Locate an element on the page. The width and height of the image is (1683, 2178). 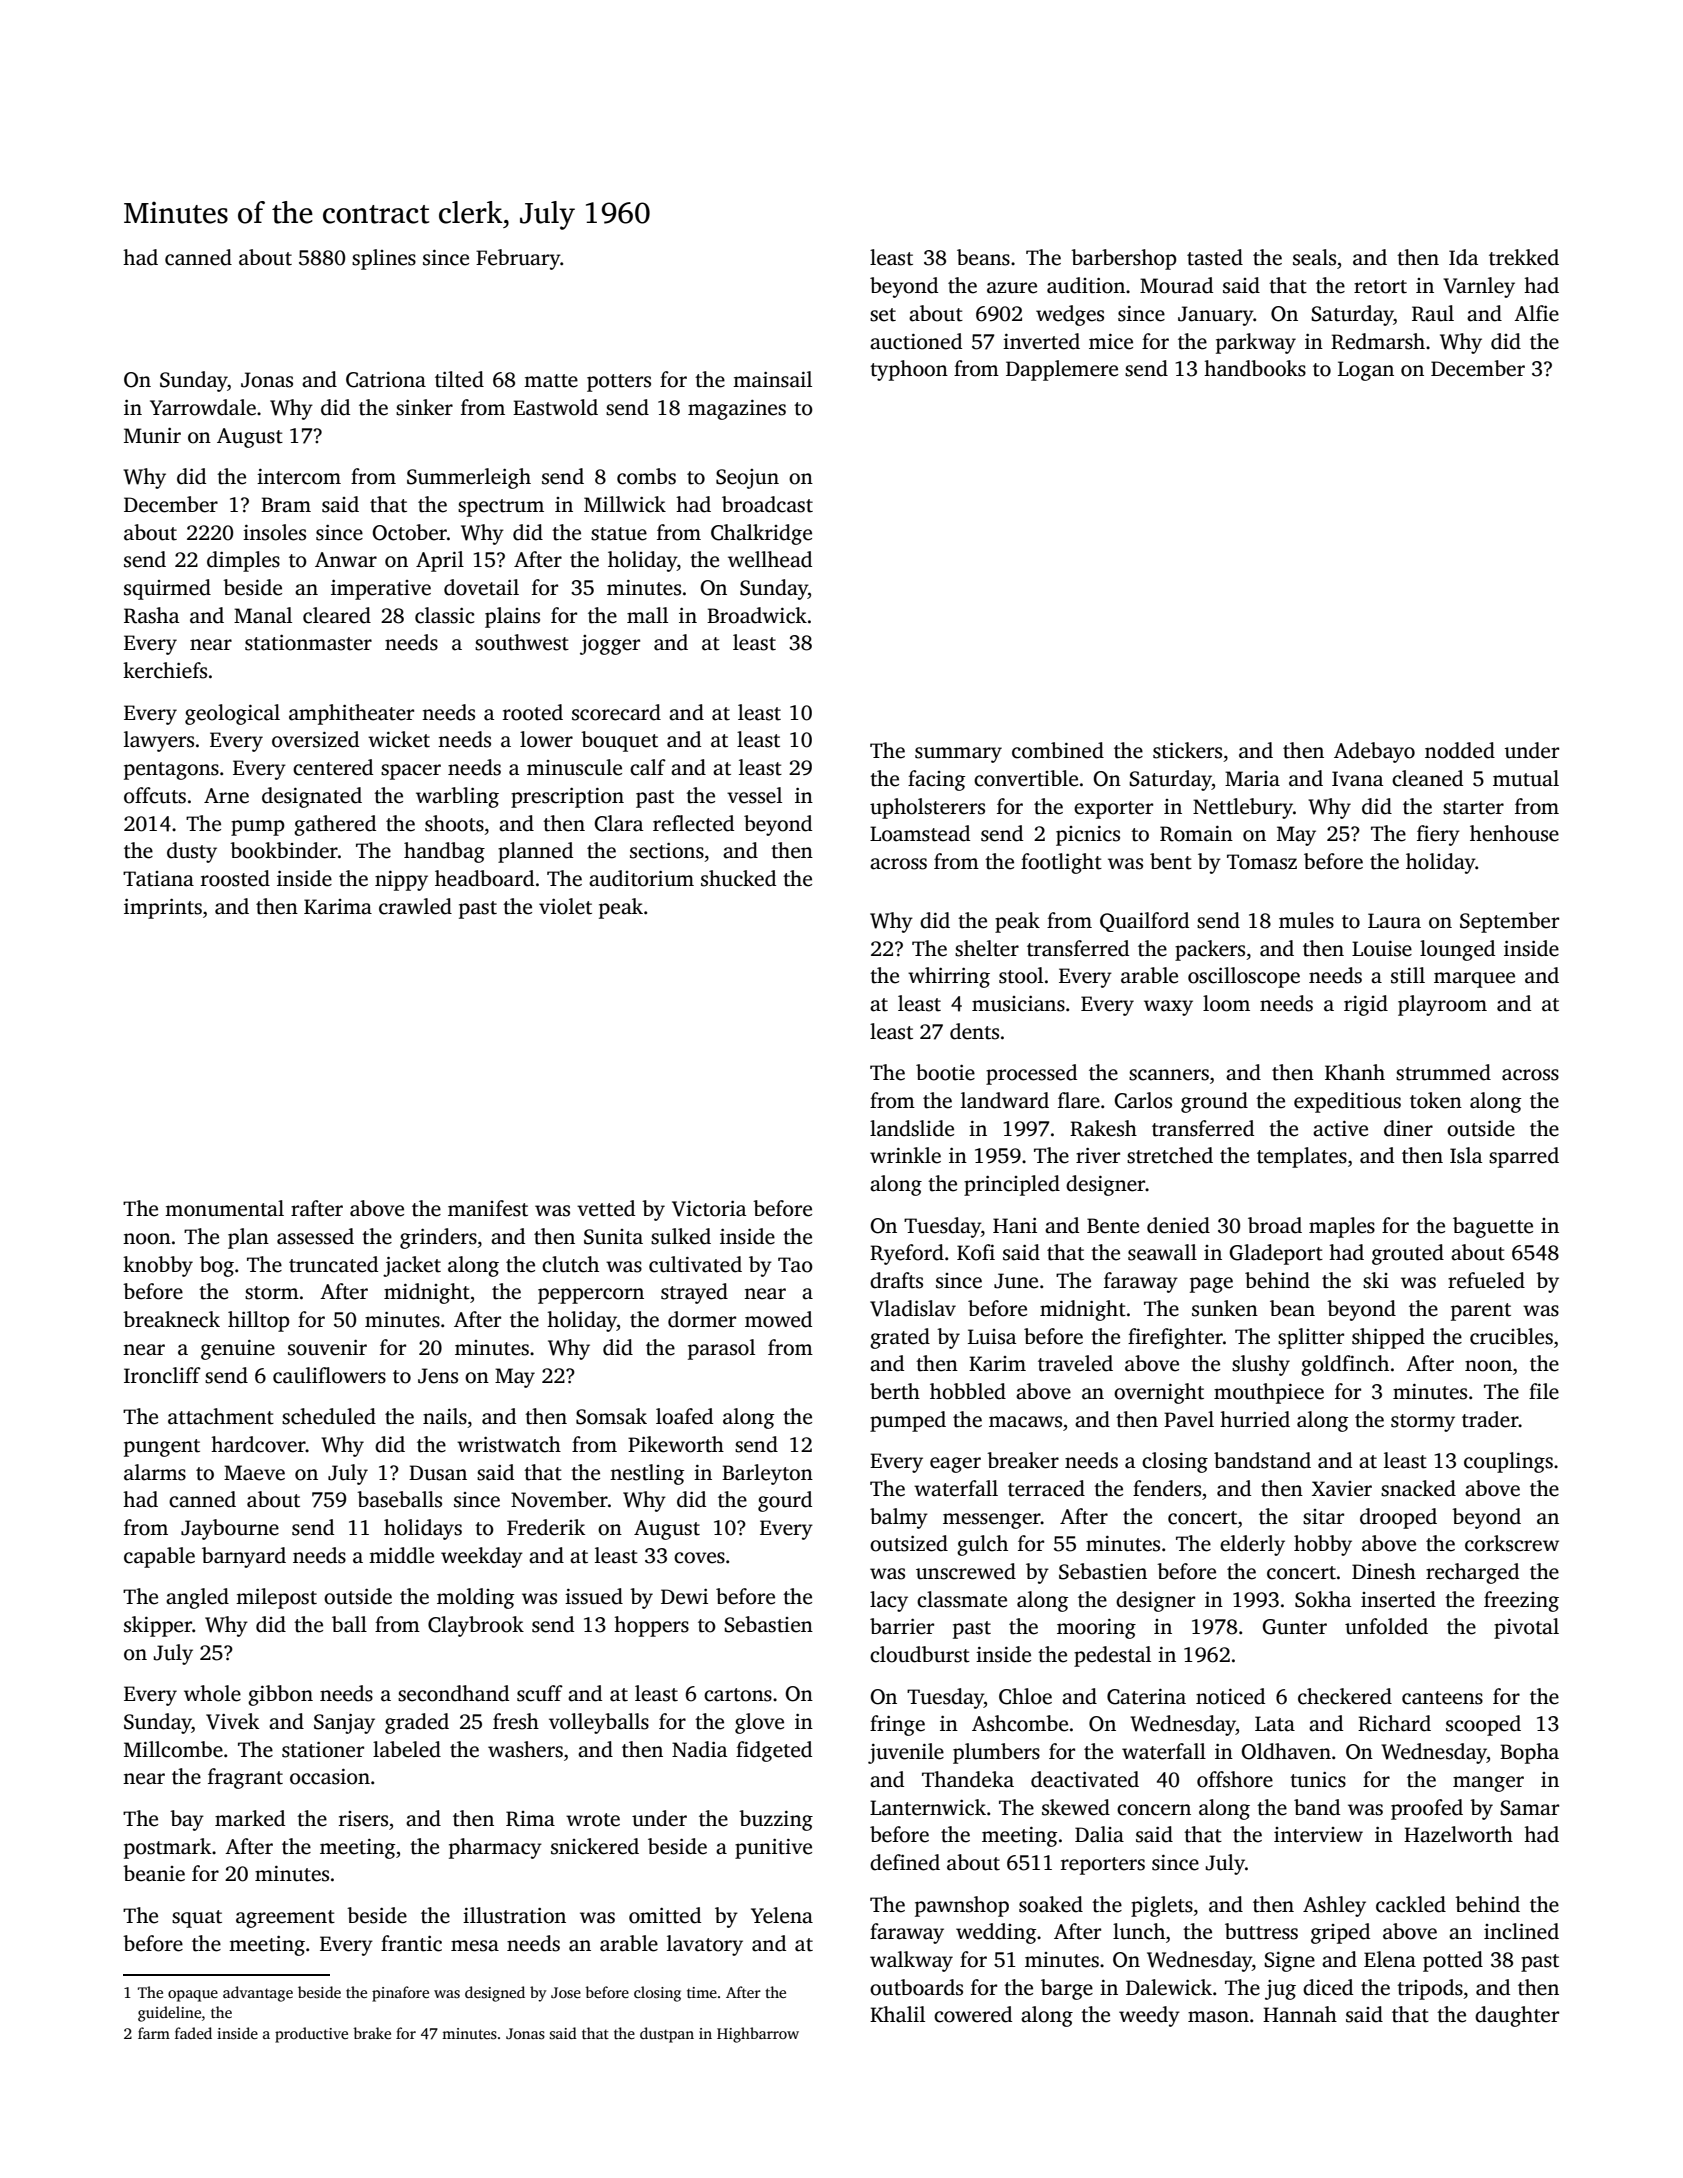
pinafore is located at coordinates (400, 1994).
